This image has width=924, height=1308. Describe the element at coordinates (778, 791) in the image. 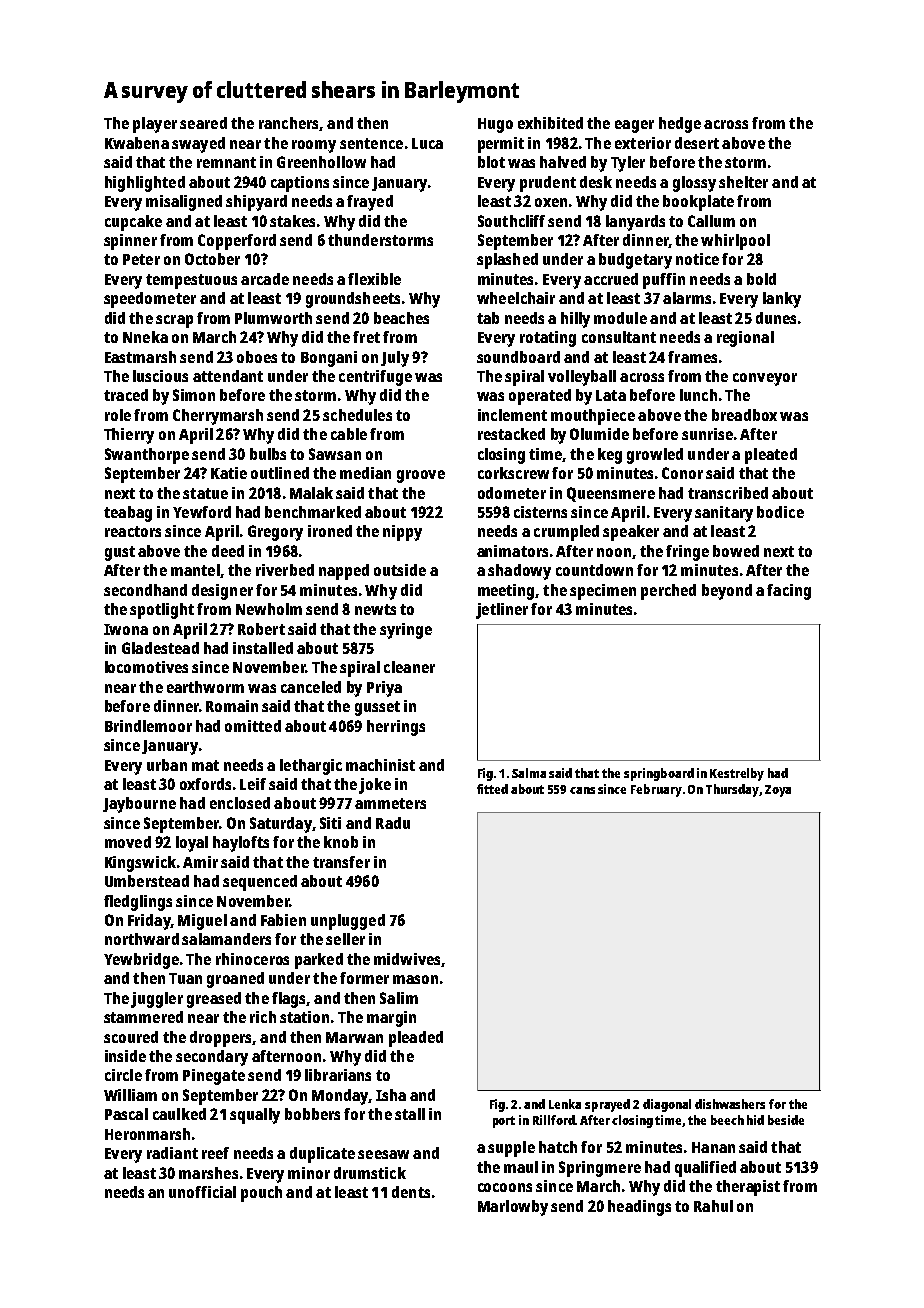

I see `Zoya` at that location.
